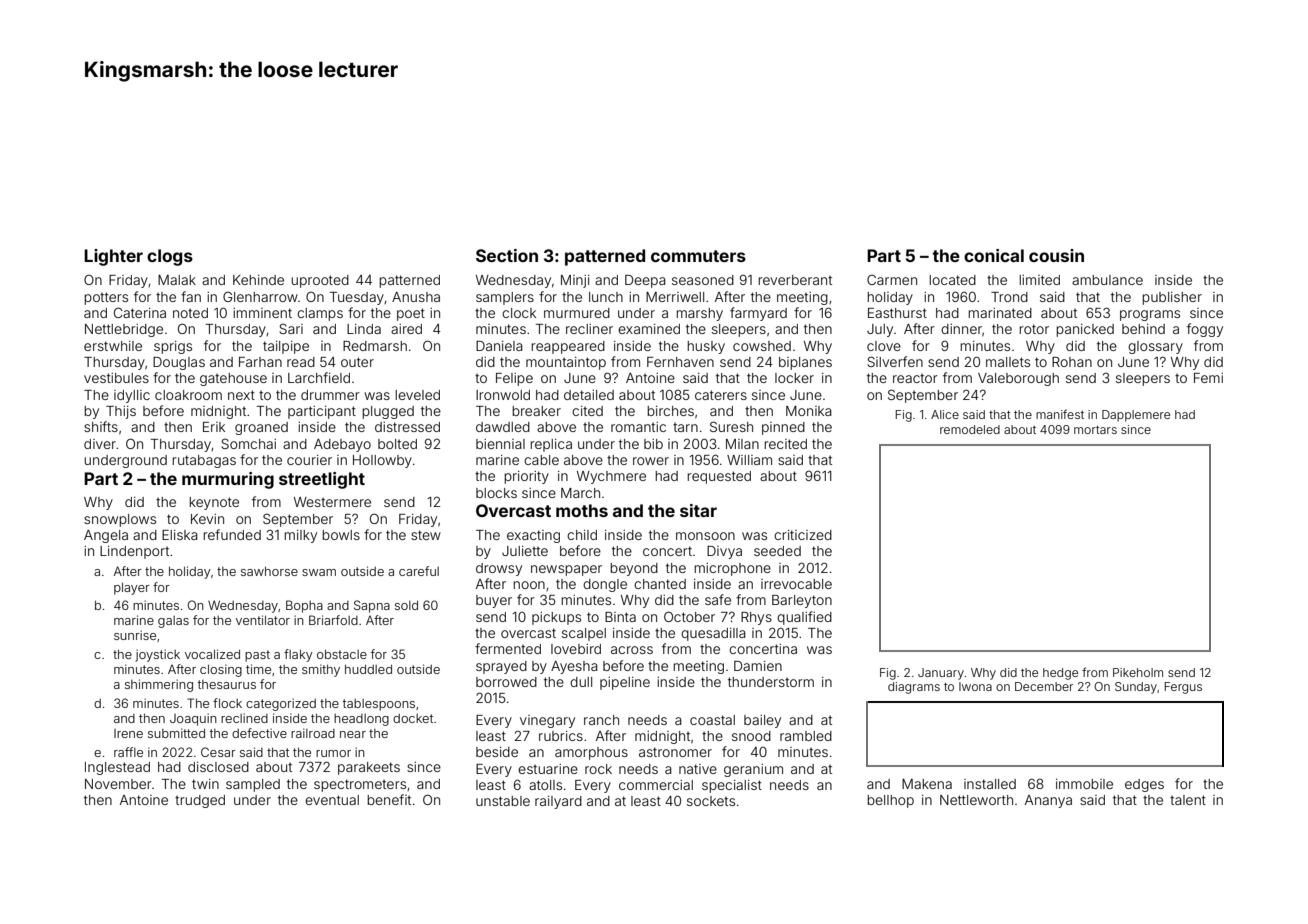 The width and height of the screenshot is (1308, 924). Describe the element at coordinates (357, 298) in the screenshot. I see `Tuesday` at that location.
